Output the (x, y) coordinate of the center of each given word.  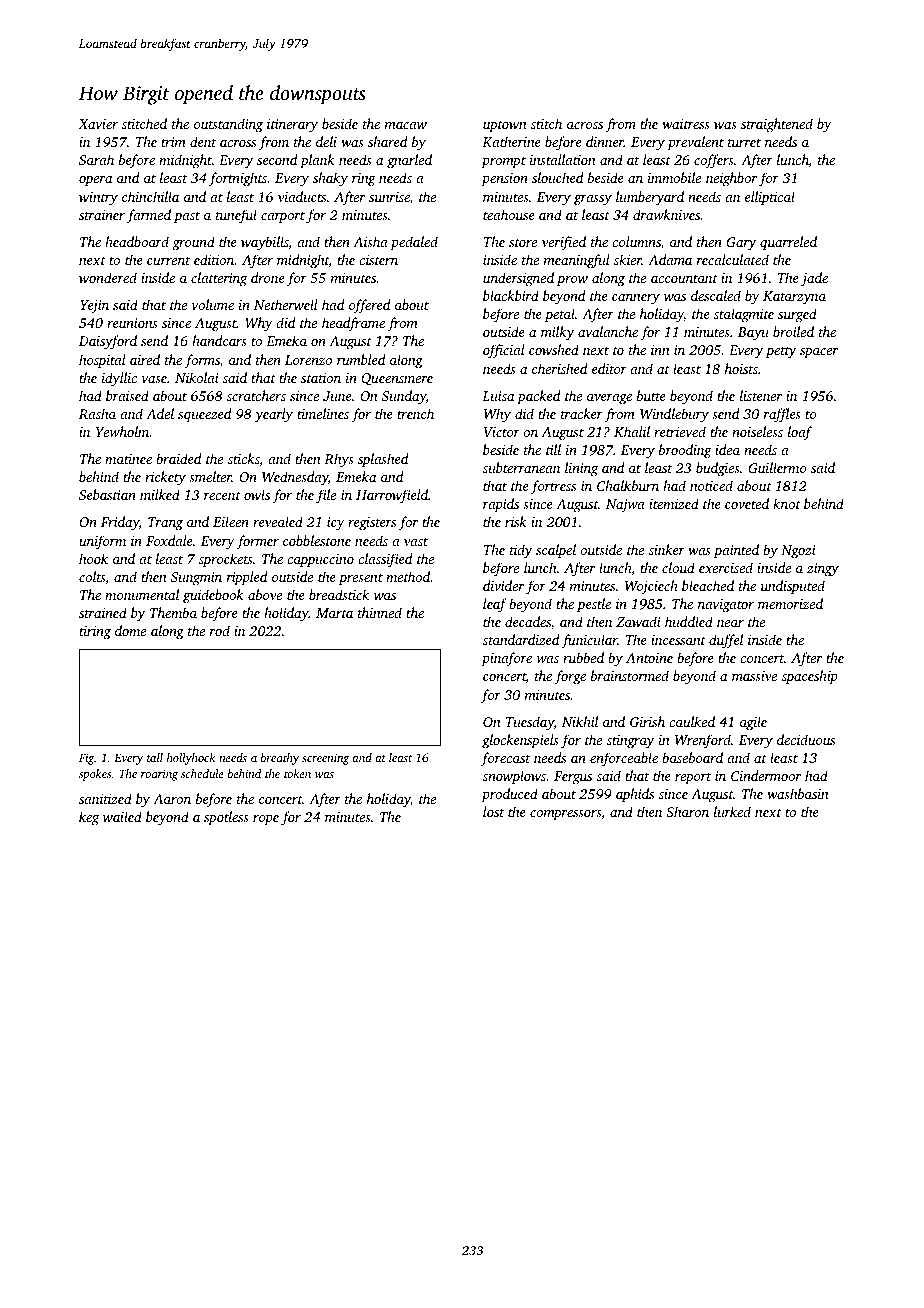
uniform (102, 542)
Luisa (498, 396)
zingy (823, 569)
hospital (102, 361)
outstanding (228, 125)
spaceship (810, 677)
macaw (406, 125)
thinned (380, 612)
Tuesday (530, 723)
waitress (686, 124)
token (297, 773)
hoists (741, 368)
